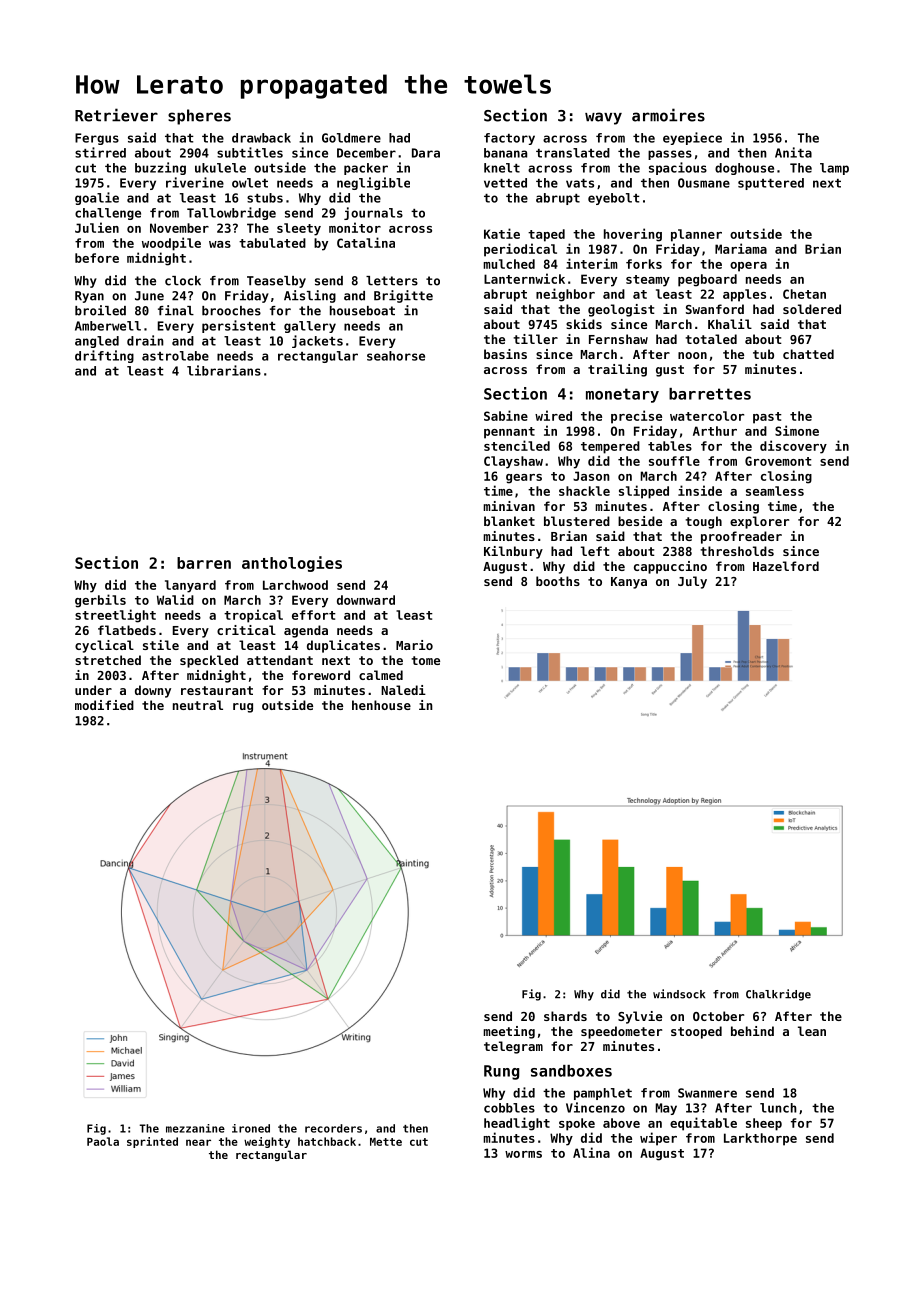  What do you see at coordinates (100, 601) in the image?
I see `gerbils` at bounding box center [100, 601].
